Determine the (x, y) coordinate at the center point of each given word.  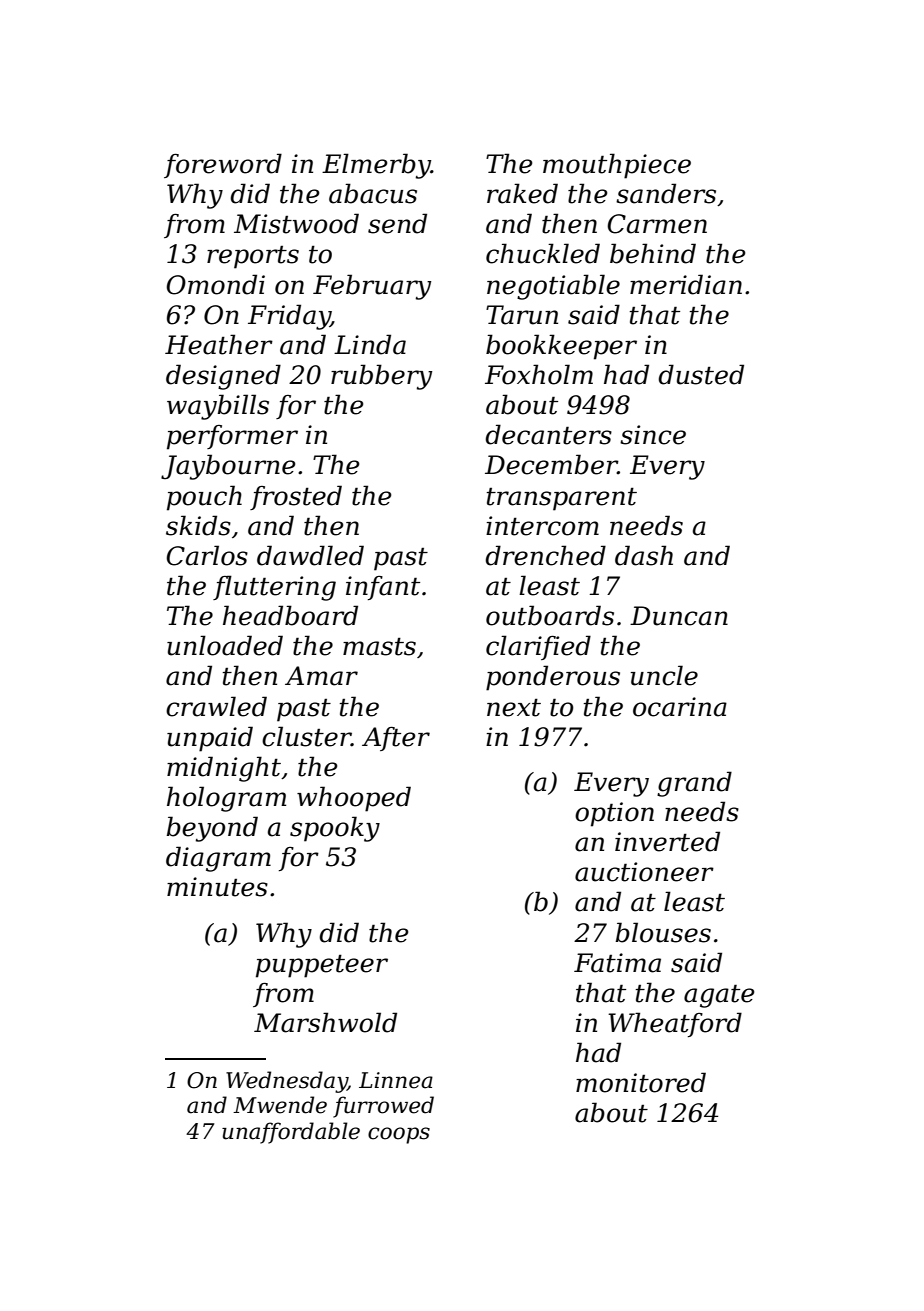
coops (399, 1135)
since (653, 435)
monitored (641, 1082)
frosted (296, 497)
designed (223, 377)
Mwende (280, 1105)
